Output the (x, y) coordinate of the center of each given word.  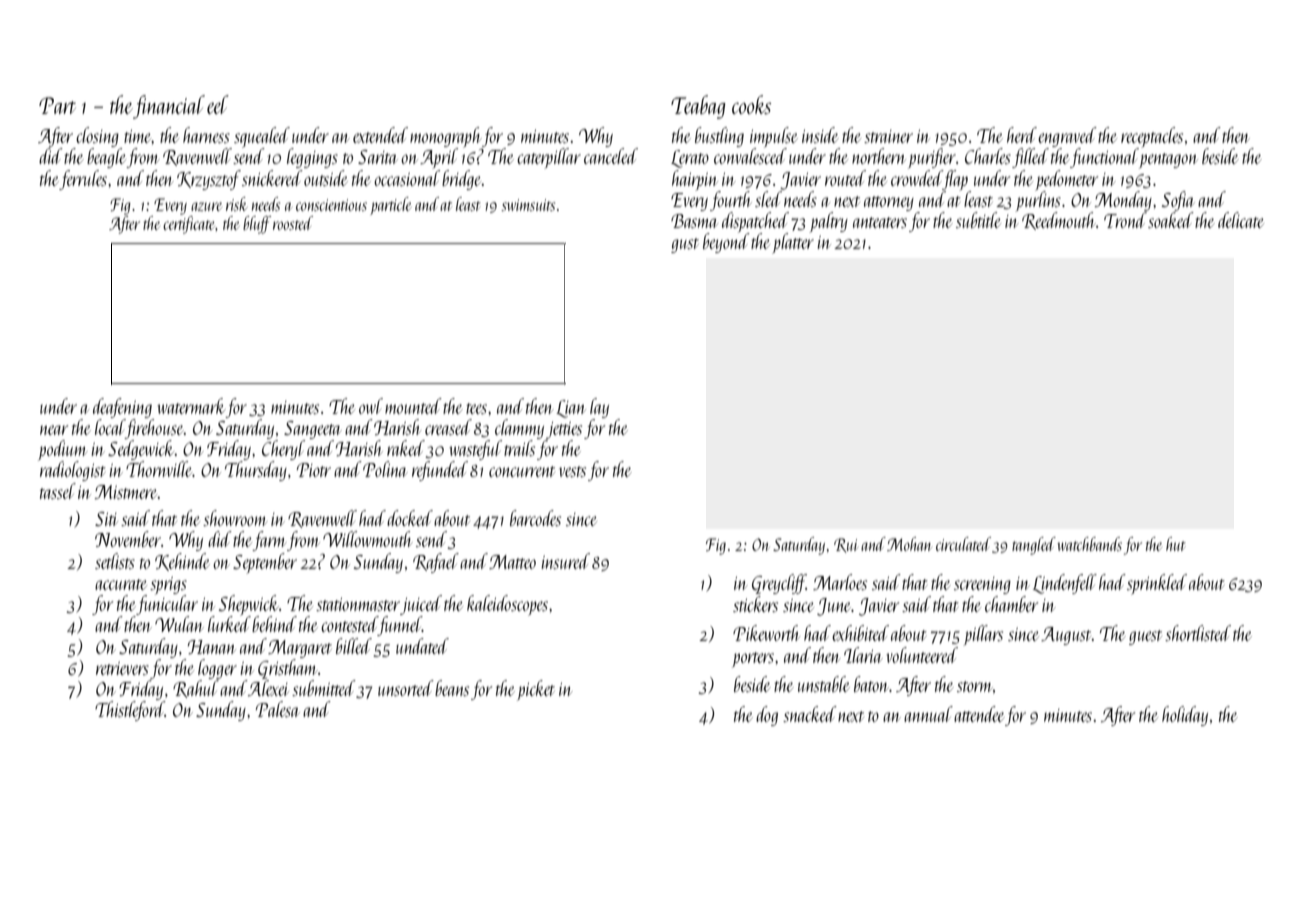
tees (476, 408)
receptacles (1152, 137)
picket (536, 690)
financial (169, 107)
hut (1176, 544)
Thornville (159, 469)
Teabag (698, 107)
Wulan (179, 624)
